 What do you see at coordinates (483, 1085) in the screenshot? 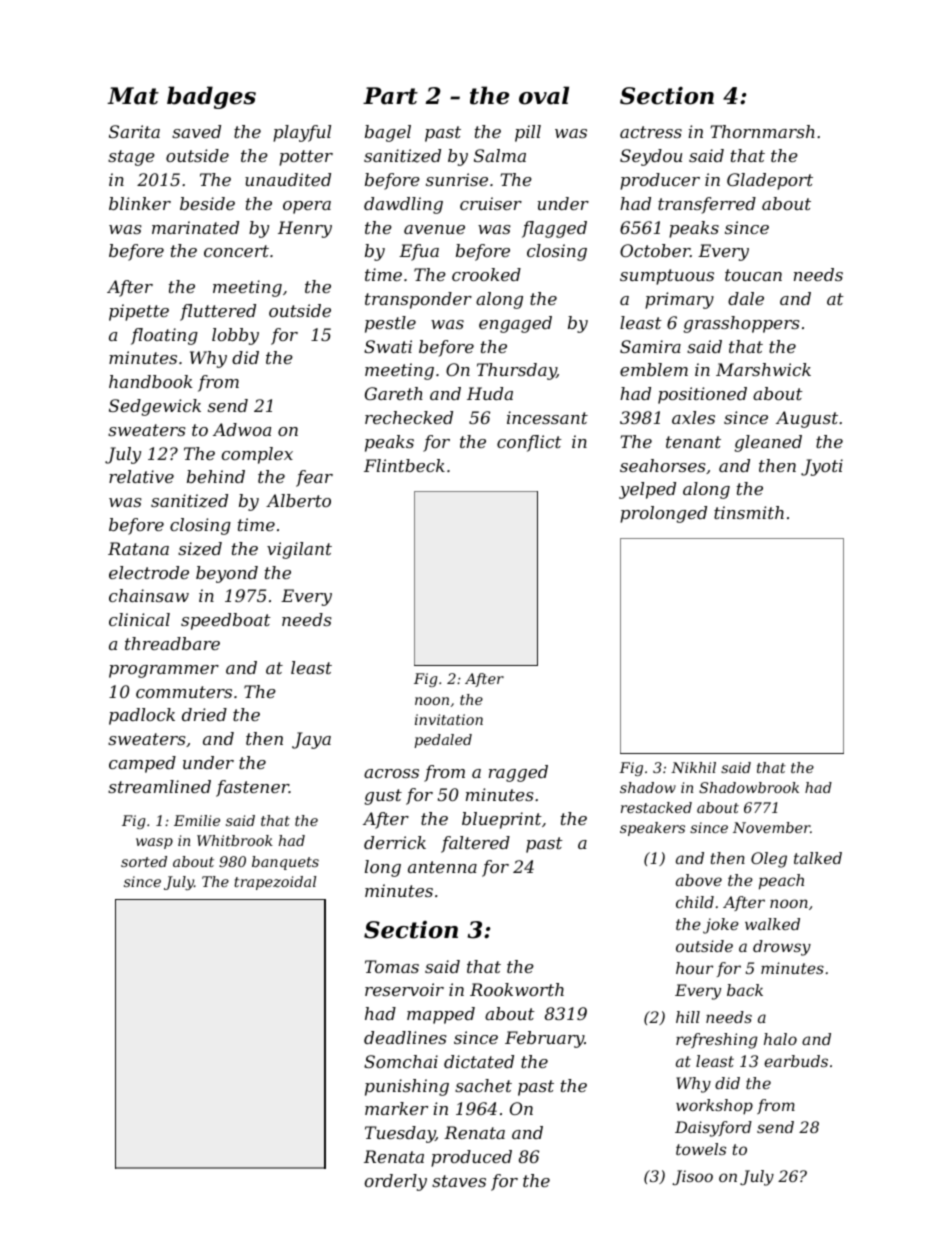
I see `sachet` at bounding box center [483, 1085].
